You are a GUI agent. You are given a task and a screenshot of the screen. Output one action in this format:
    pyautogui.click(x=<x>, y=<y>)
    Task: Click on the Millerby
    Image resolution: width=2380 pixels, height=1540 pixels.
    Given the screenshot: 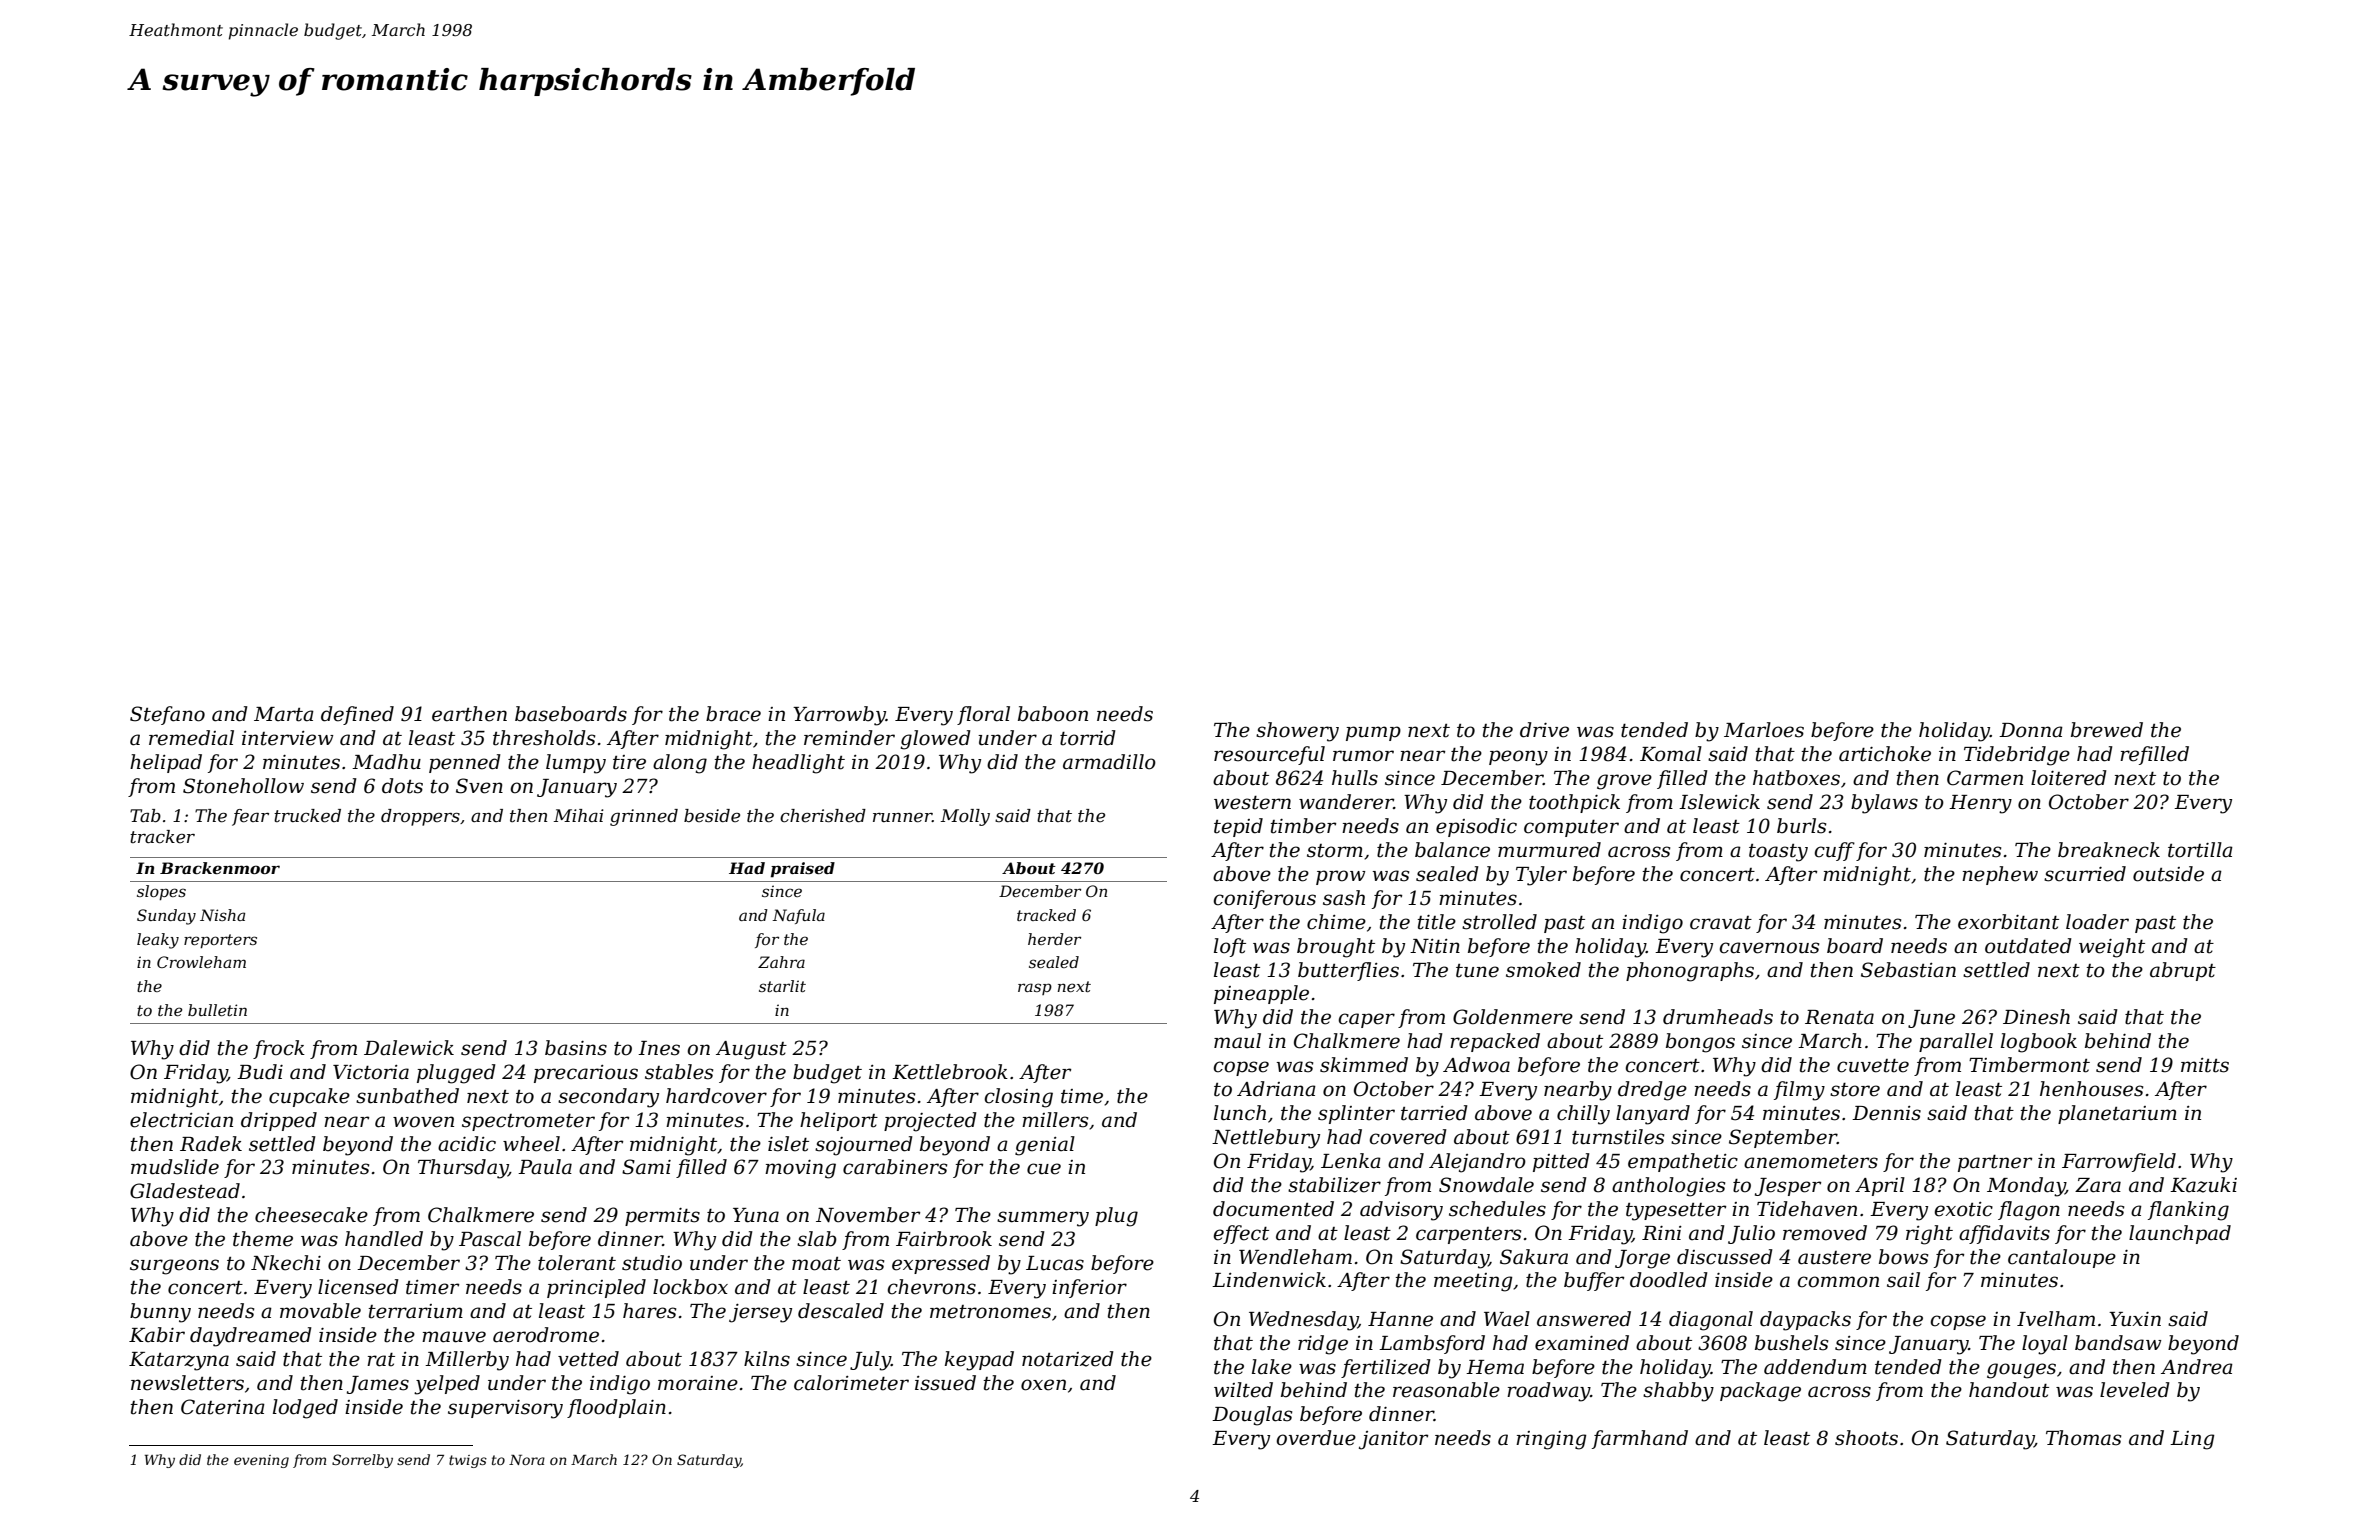 What is the action you would take?
    pyautogui.click(x=467, y=1361)
